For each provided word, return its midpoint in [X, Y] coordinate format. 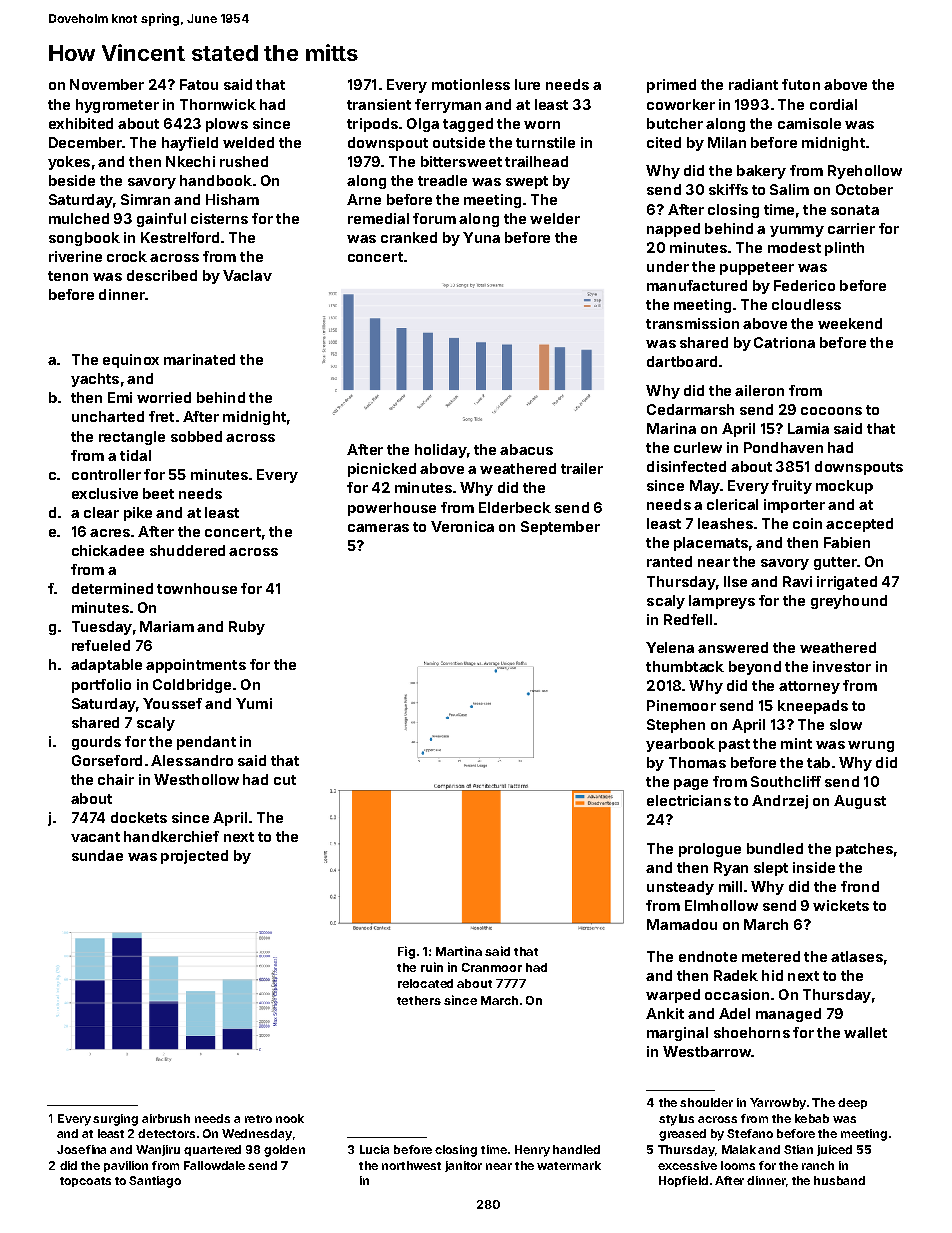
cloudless [806, 304]
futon [801, 84]
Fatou [199, 84]
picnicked [382, 470]
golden [284, 1151]
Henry [532, 1151]
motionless [471, 84]
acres [110, 533]
